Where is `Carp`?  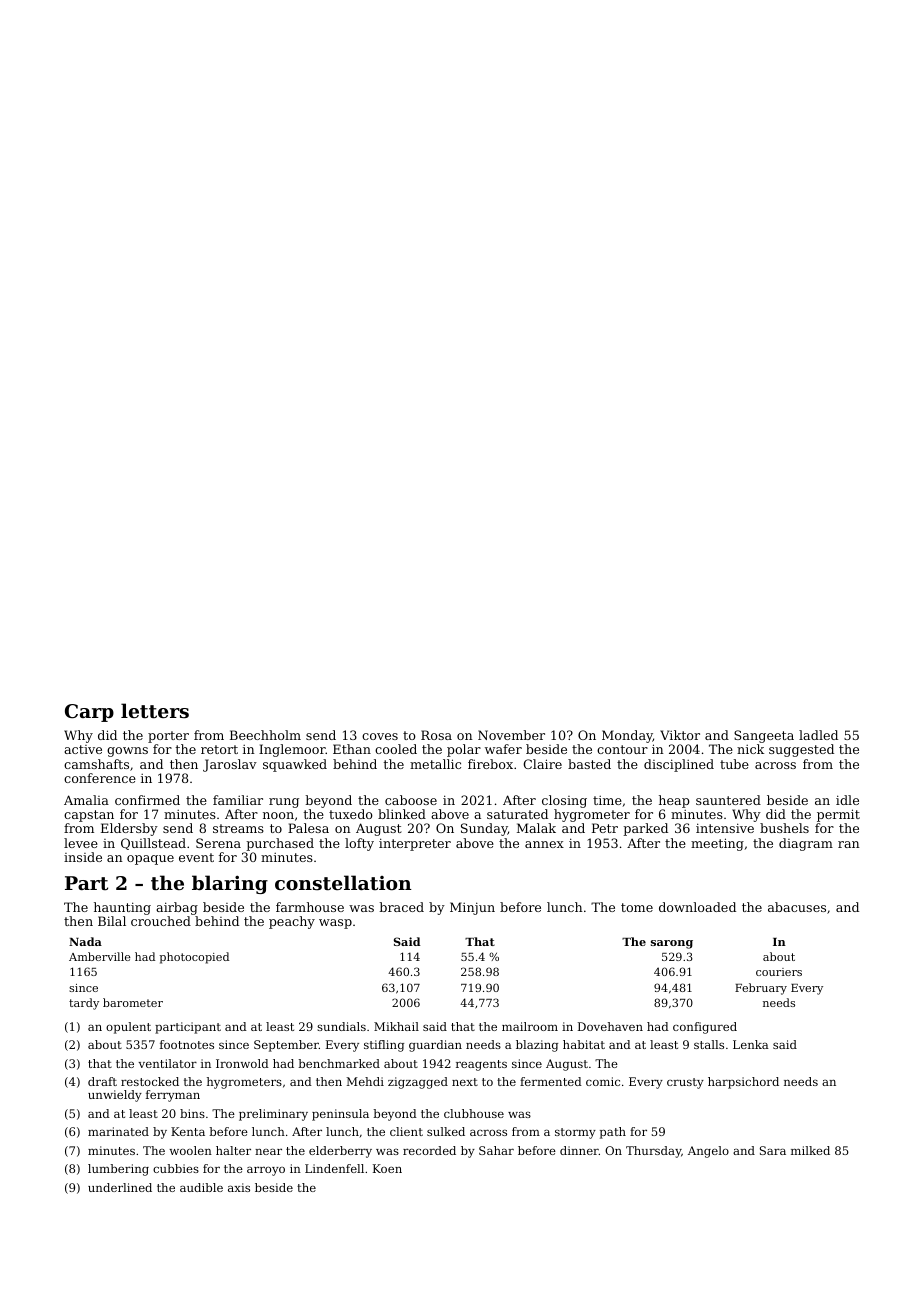 Carp is located at coordinates (89, 713).
